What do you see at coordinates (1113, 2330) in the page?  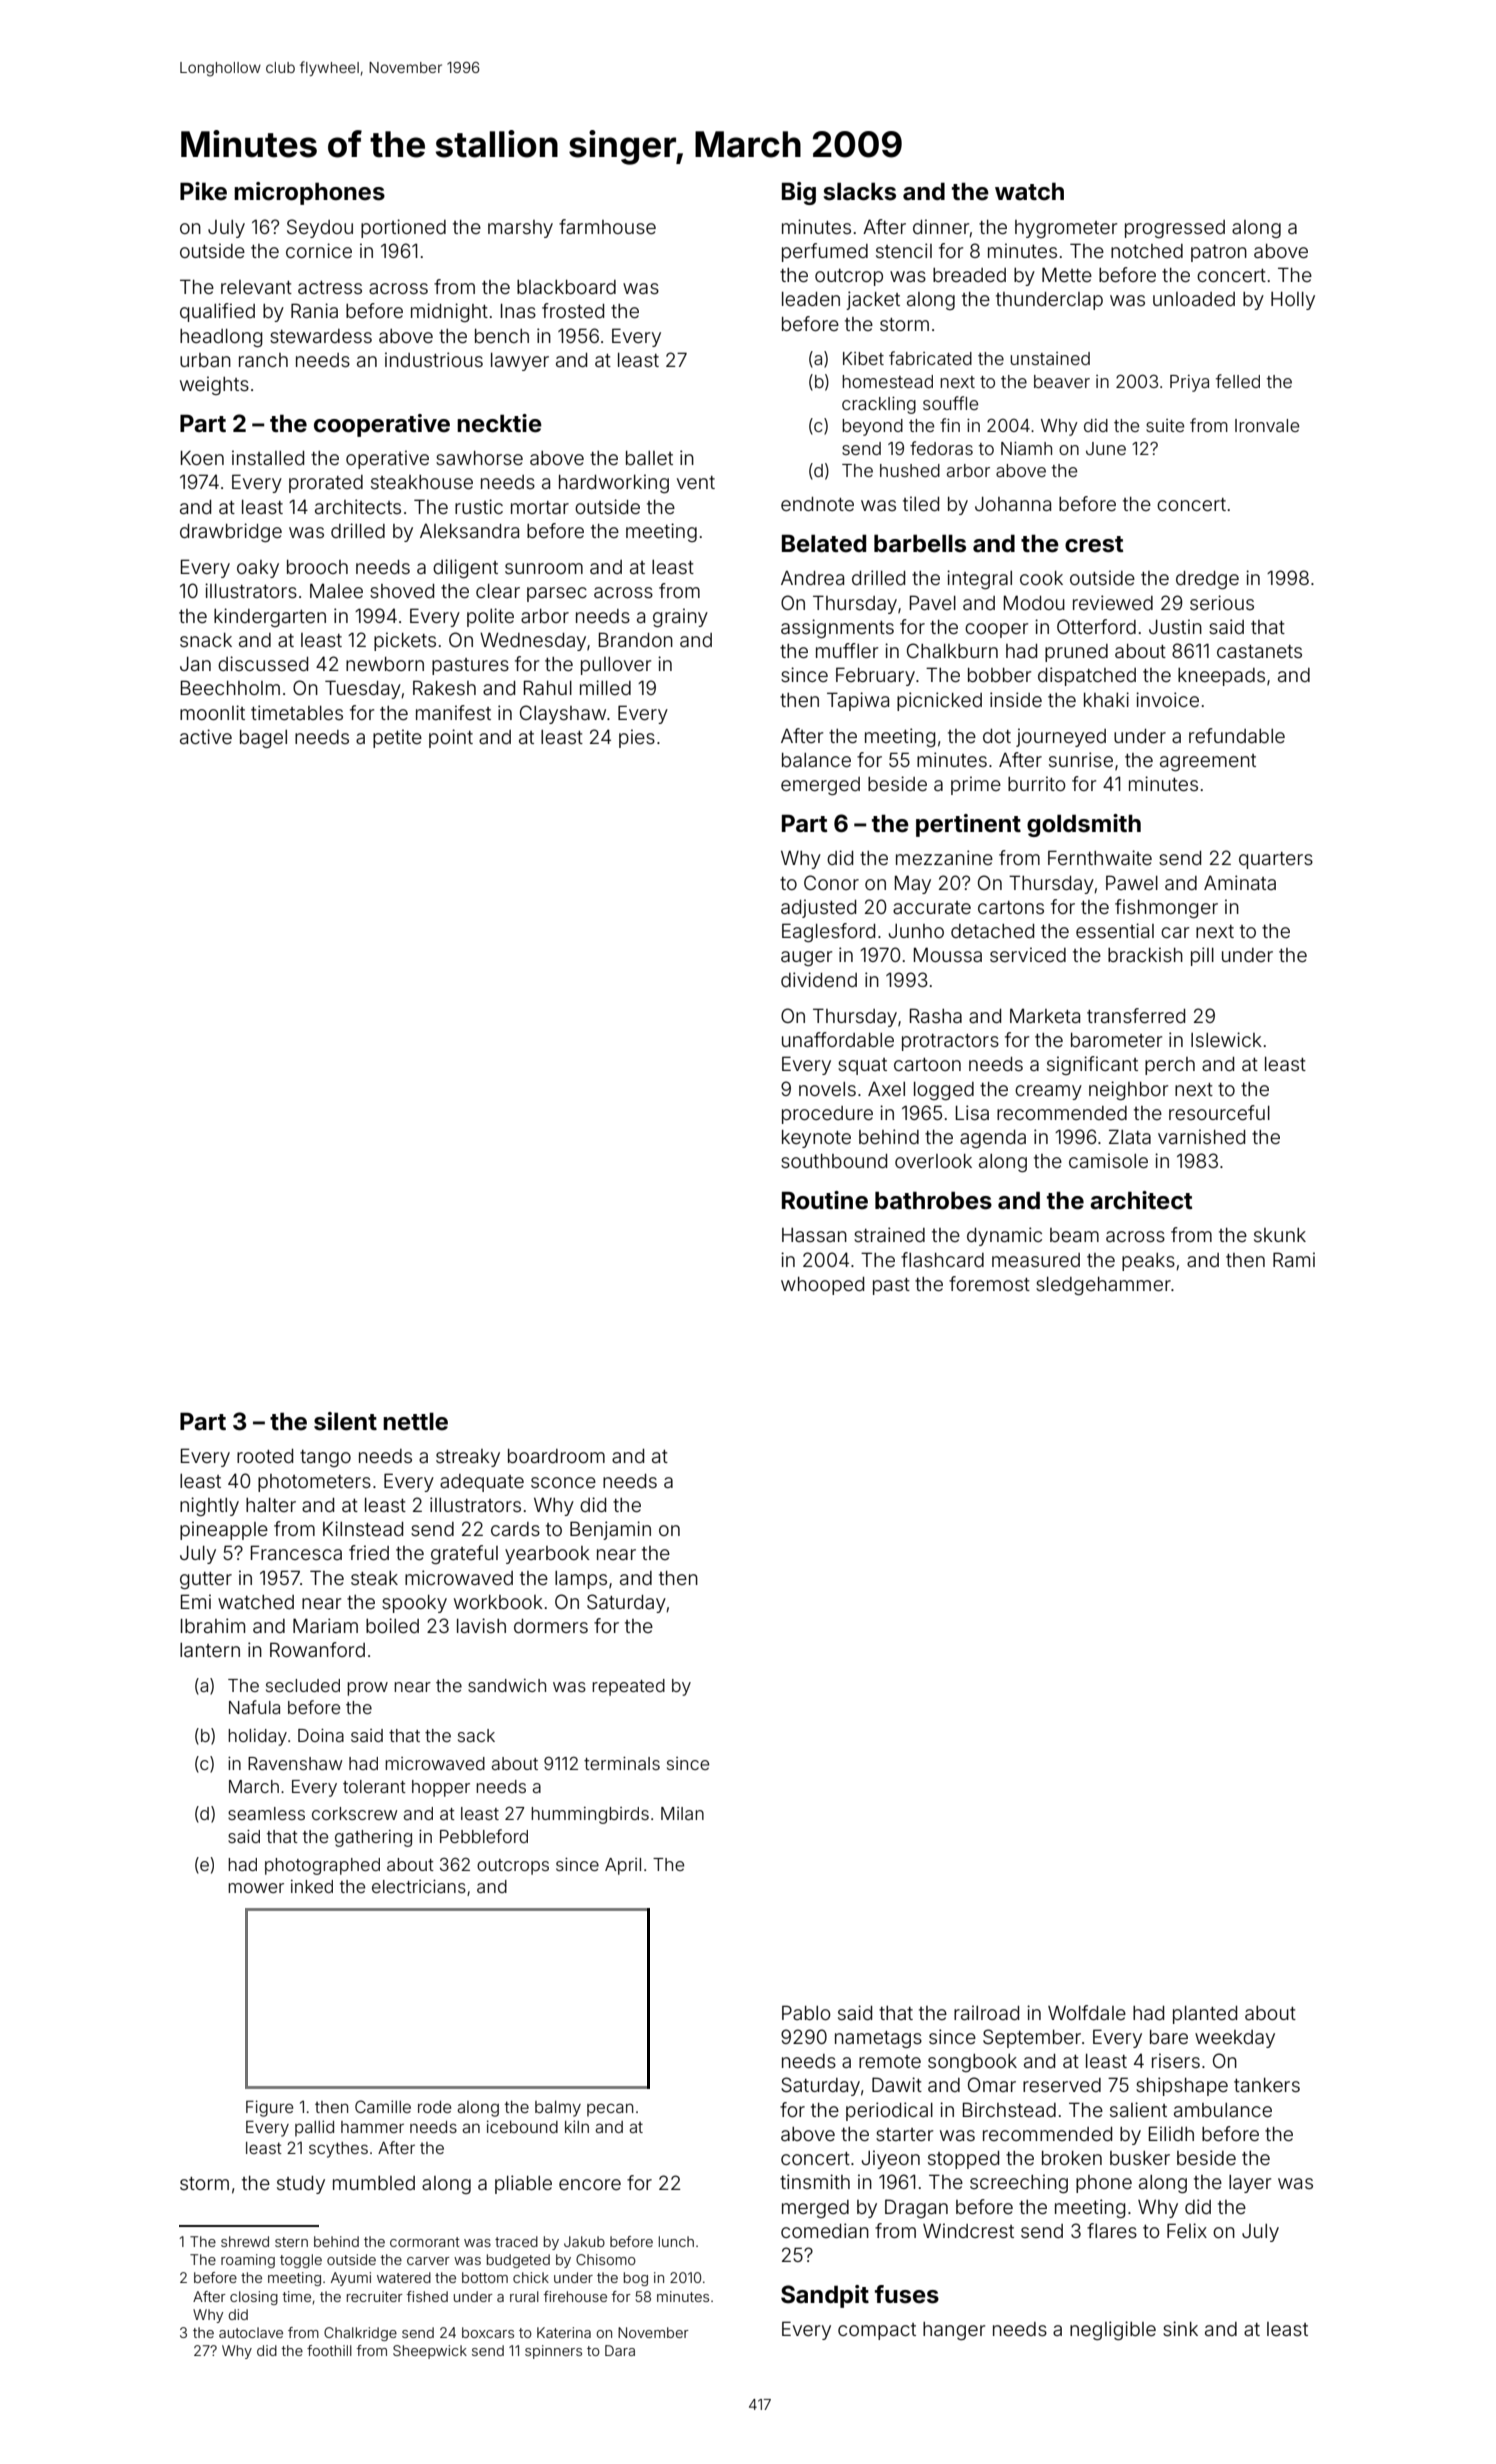 I see `negligible` at bounding box center [1113, 2330].
